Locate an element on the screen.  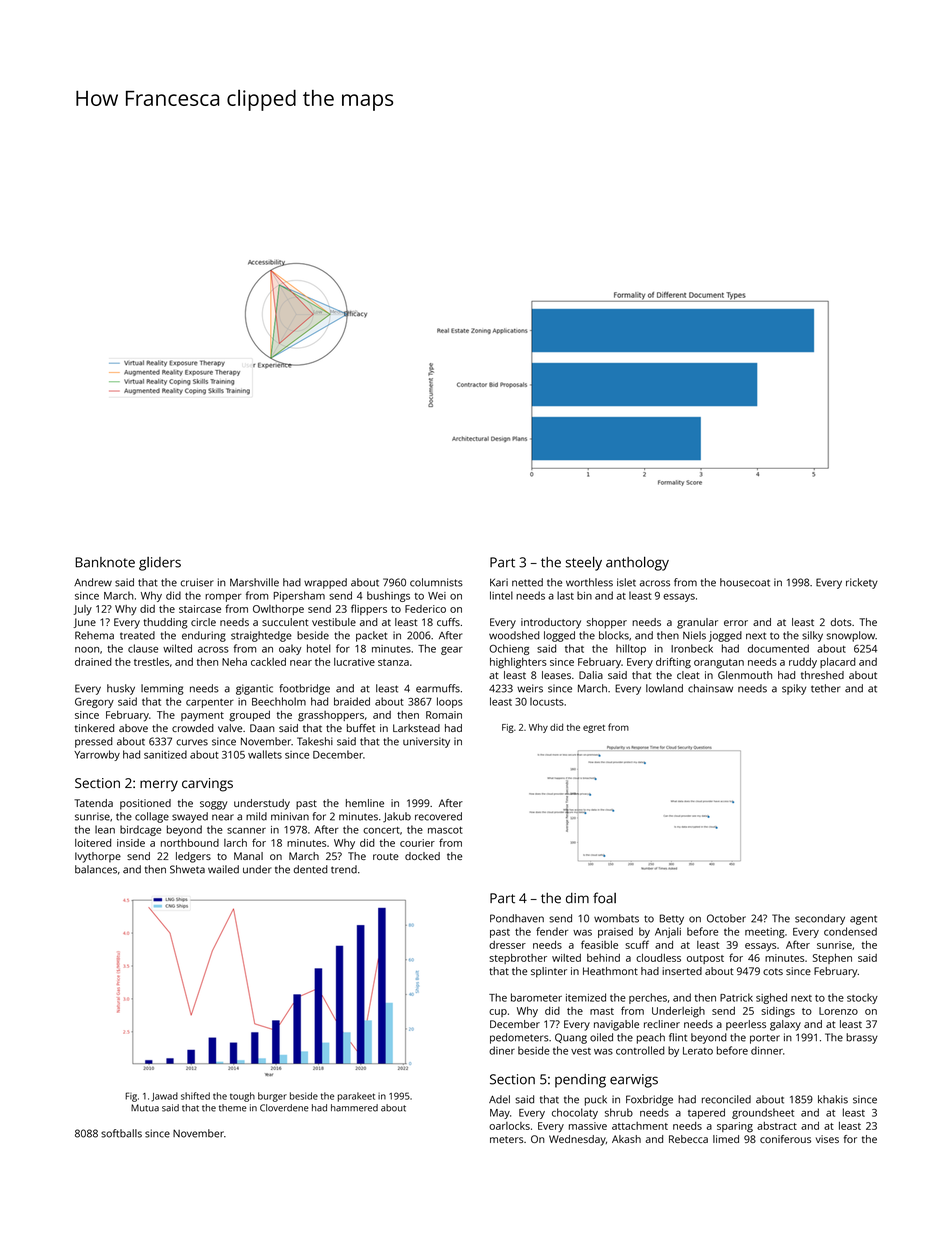
diner is located at coordinates (502, 1050).
